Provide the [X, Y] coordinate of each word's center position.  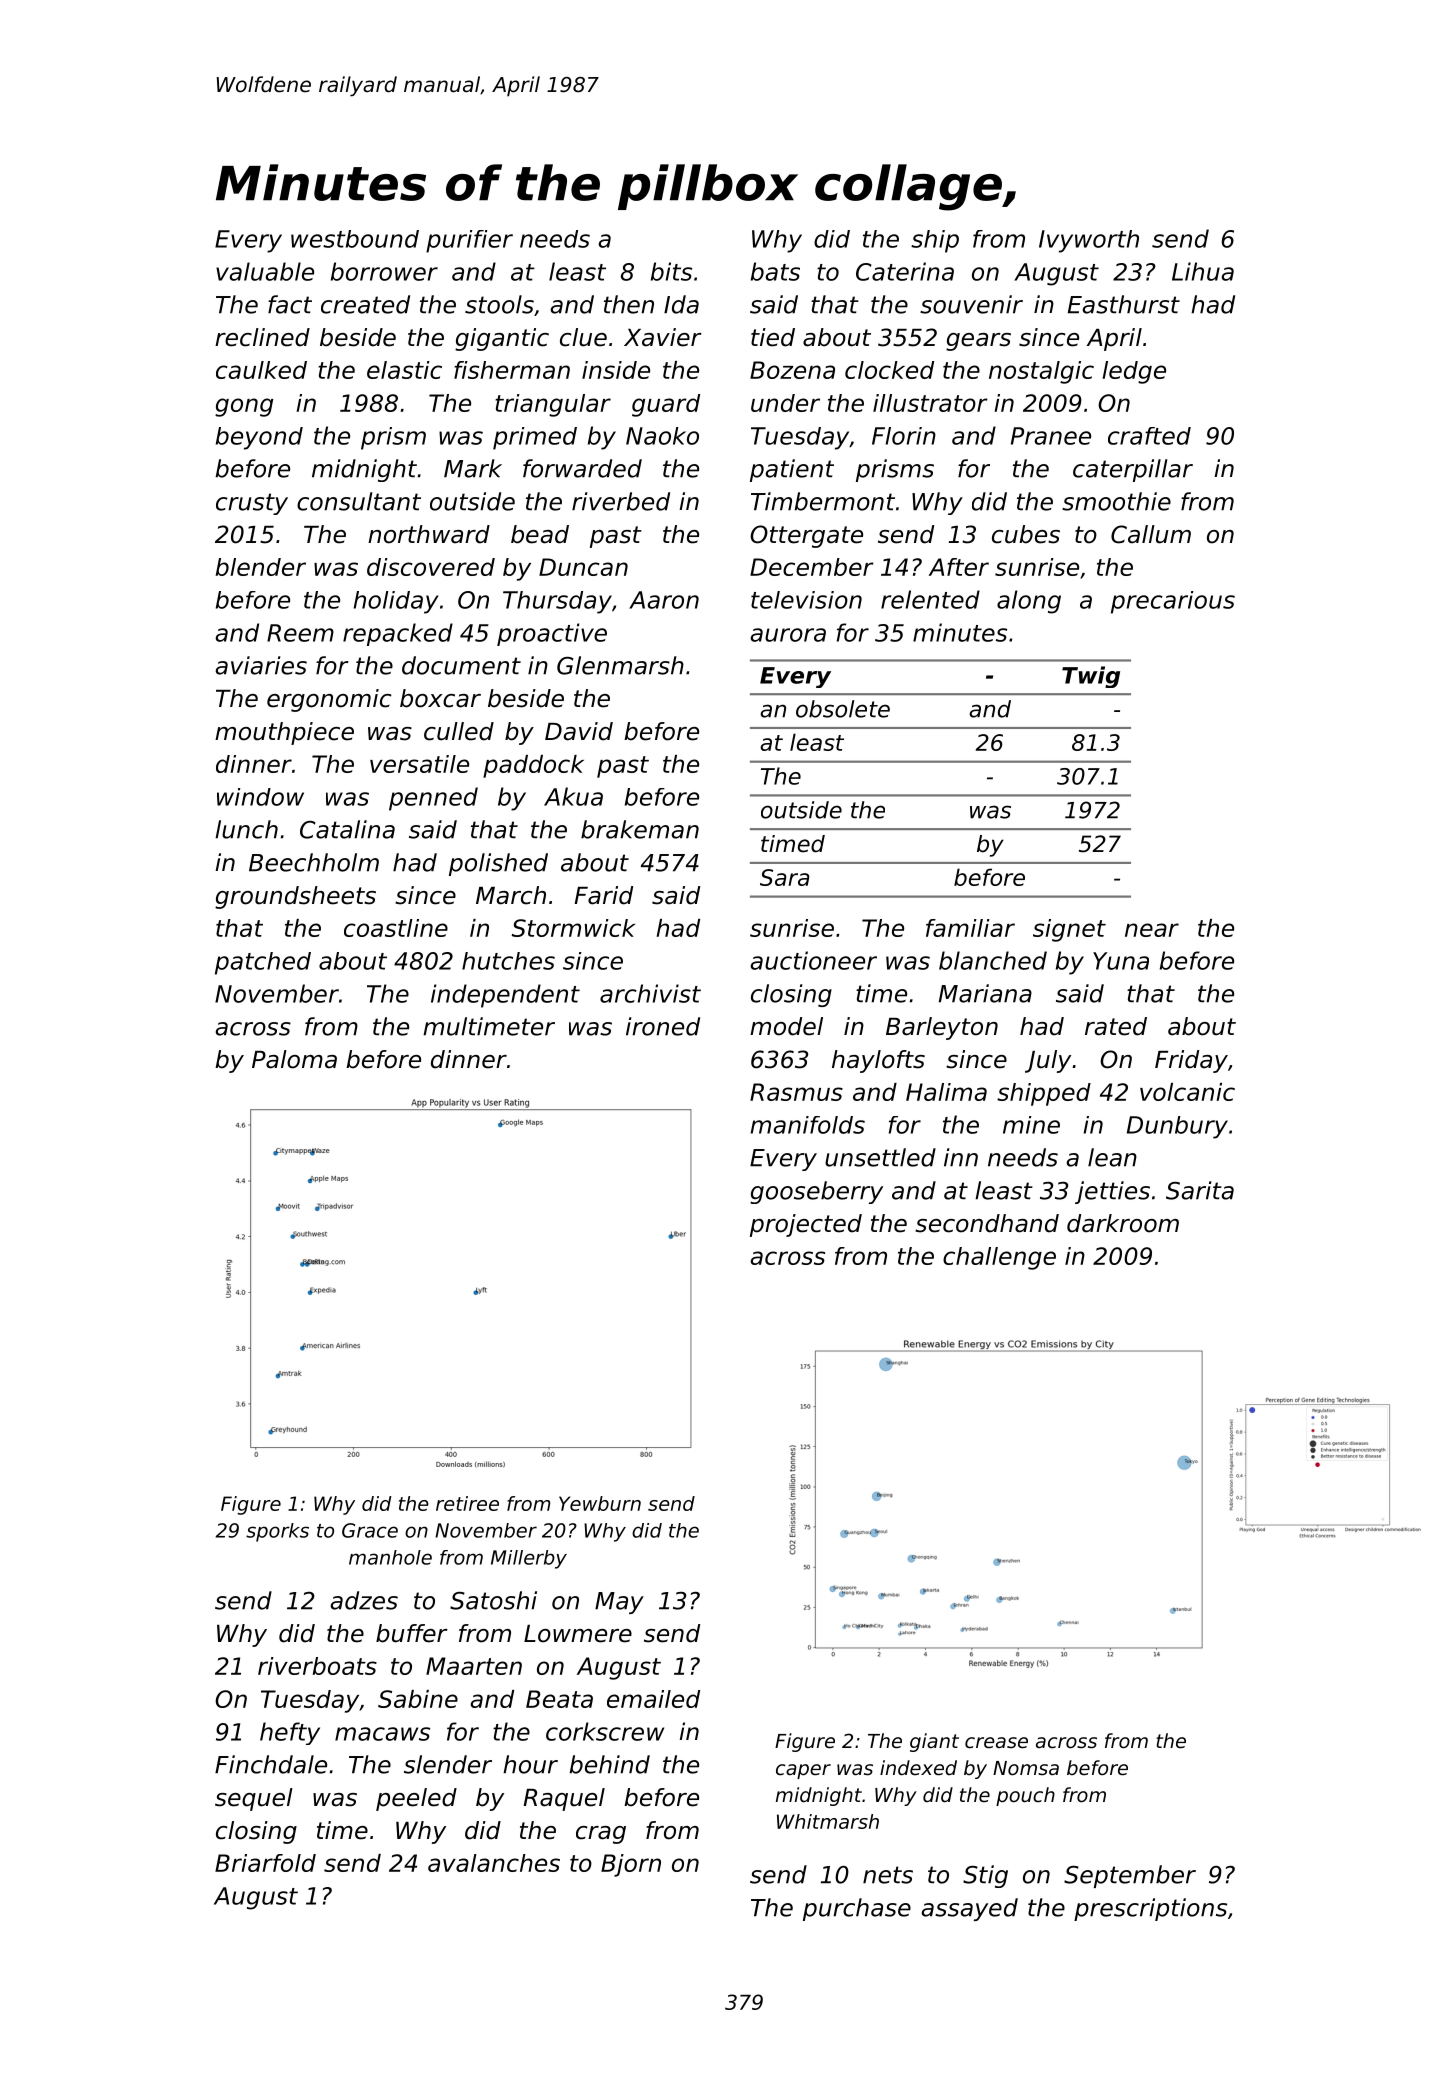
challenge [999, 1258]
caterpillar [1133, 470]
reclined [262, 337]
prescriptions [1150, 1909]
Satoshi [493, 1600]
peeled [416, 1799]
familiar [970, 928]
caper [803, 1771]
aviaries [261, 665]
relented [930, 599]
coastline [396, 928]
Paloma [294, 1059]
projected [806, 1225]
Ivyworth [1089, 241]
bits [671, 271]
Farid [603, 895]
